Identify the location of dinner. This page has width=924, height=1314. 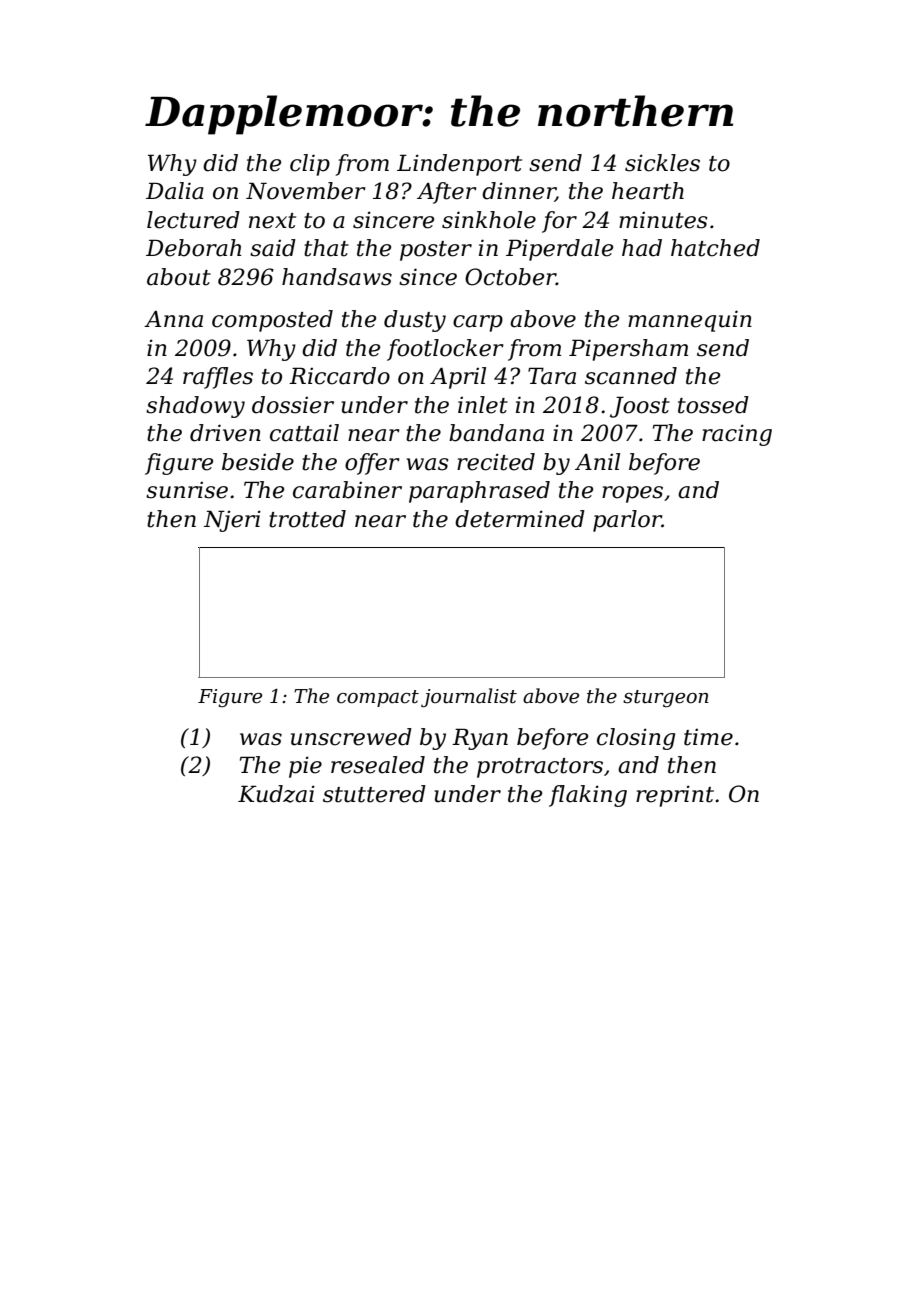
(519, 192).
